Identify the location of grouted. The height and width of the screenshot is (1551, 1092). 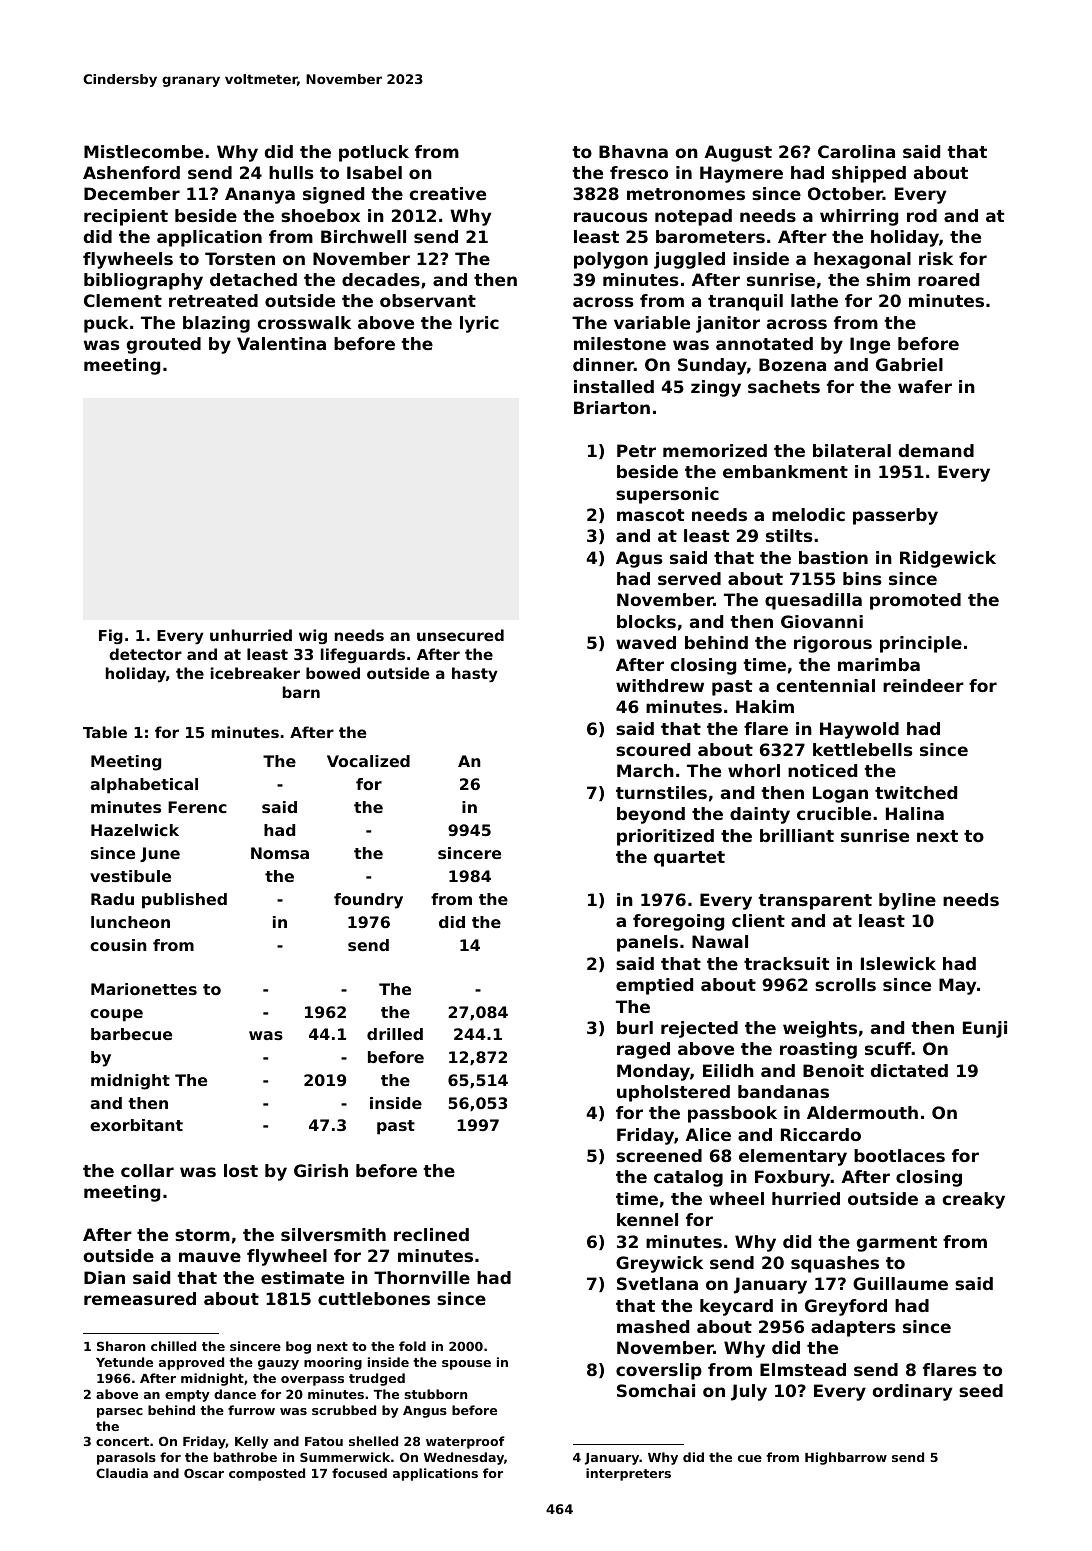
(164, 345).
